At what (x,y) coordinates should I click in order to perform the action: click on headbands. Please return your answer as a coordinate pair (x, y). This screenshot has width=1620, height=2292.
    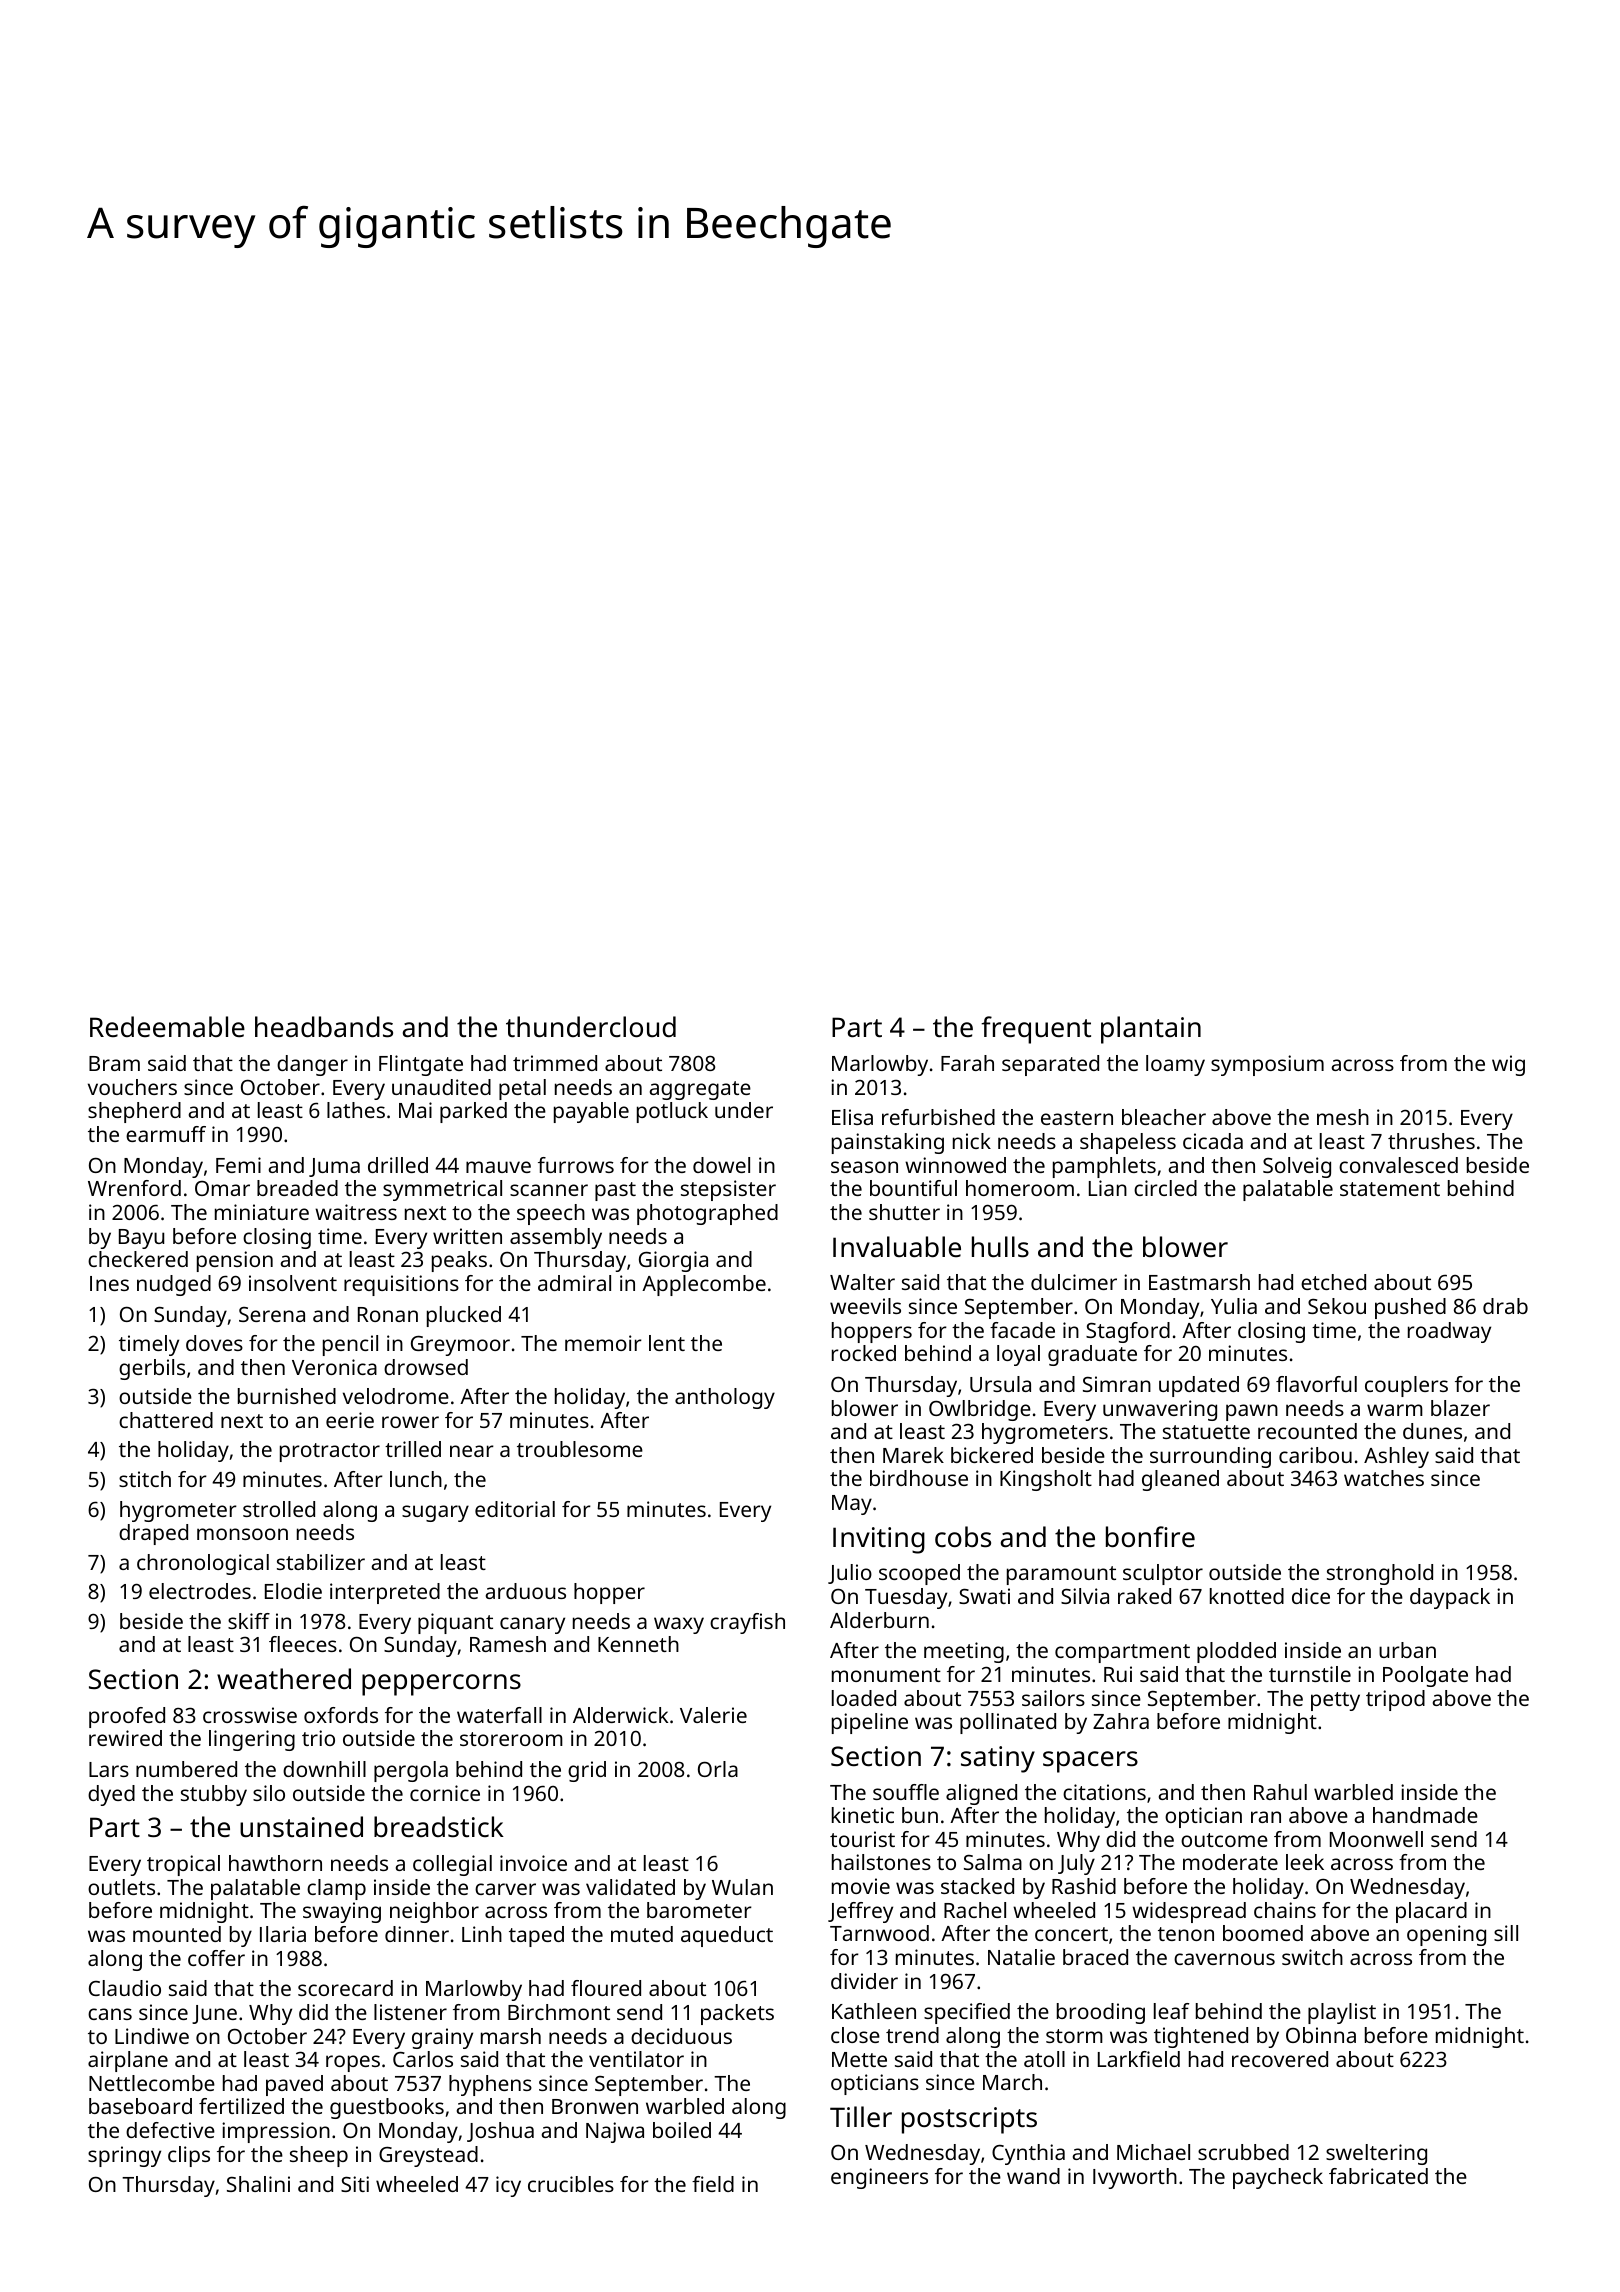
    Looking at the image, I should click on (324, 1027).
